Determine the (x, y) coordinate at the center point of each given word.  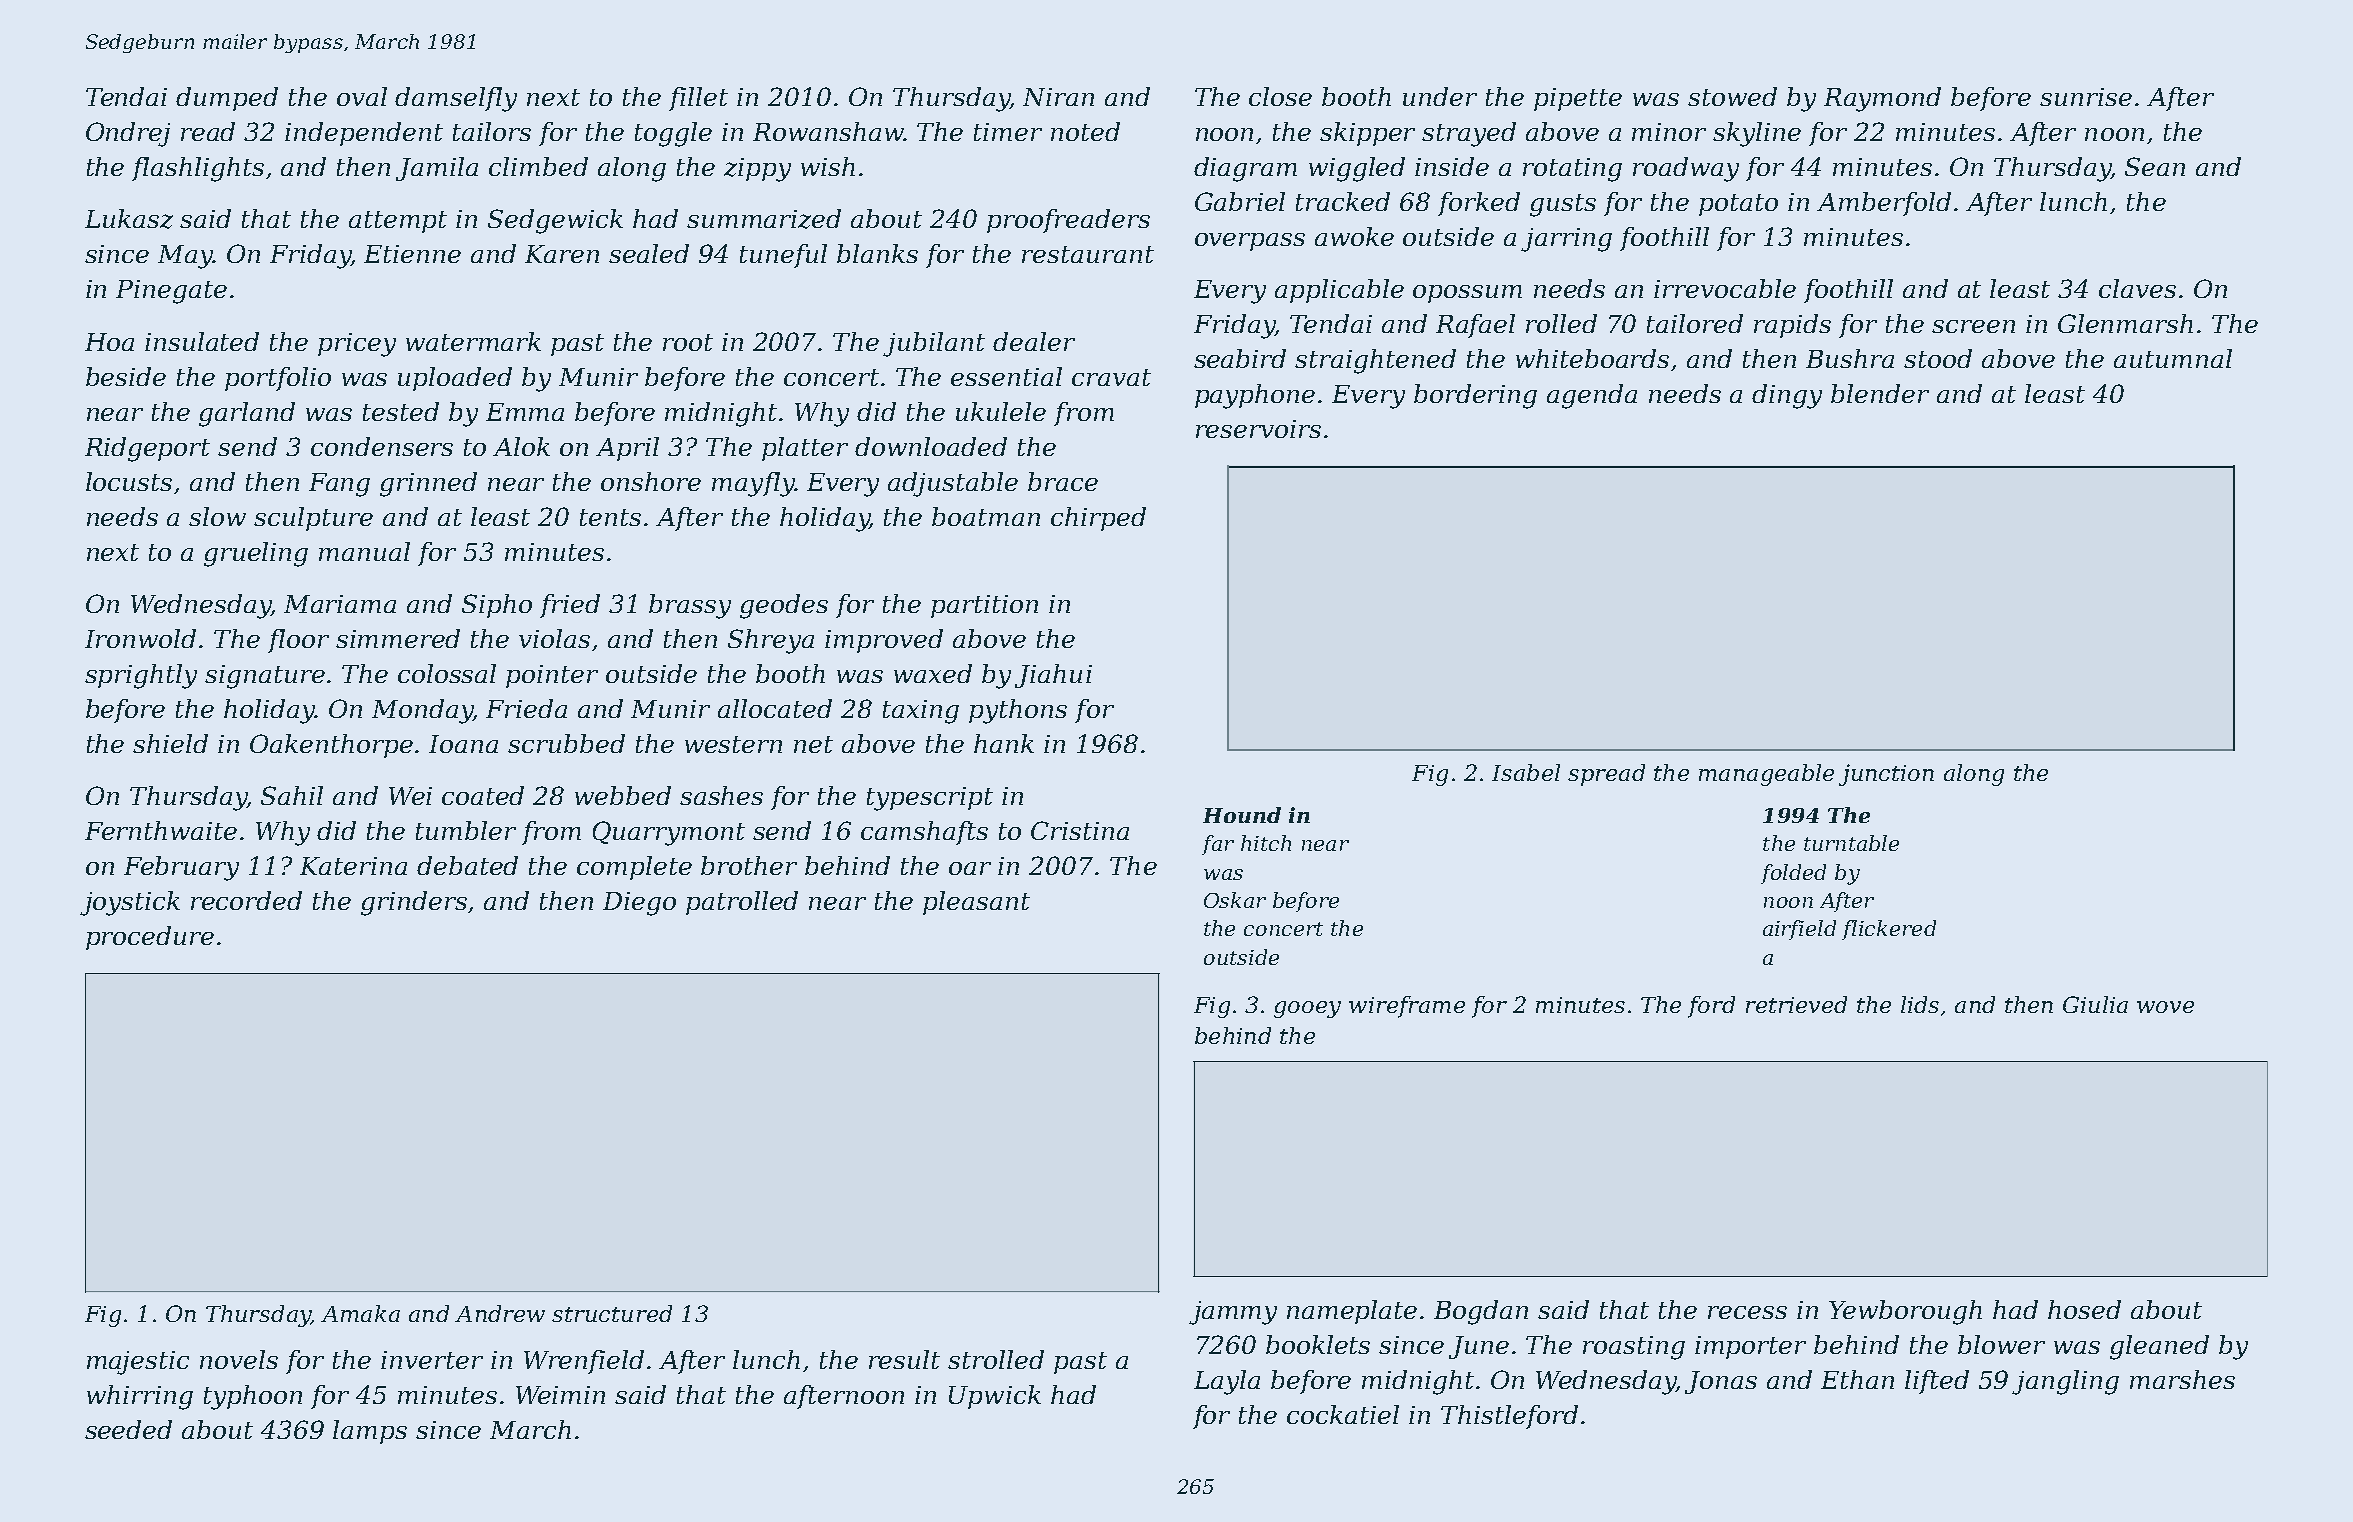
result (904, 1359)
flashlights (198, 169)
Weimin (560, 1395)
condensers (382, 446)
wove (2165, 1007)
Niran (1058, 97)
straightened (1375, 361)
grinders (414, 903)
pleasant (976, 903)
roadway (1686, 169)
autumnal (2173, 358)
